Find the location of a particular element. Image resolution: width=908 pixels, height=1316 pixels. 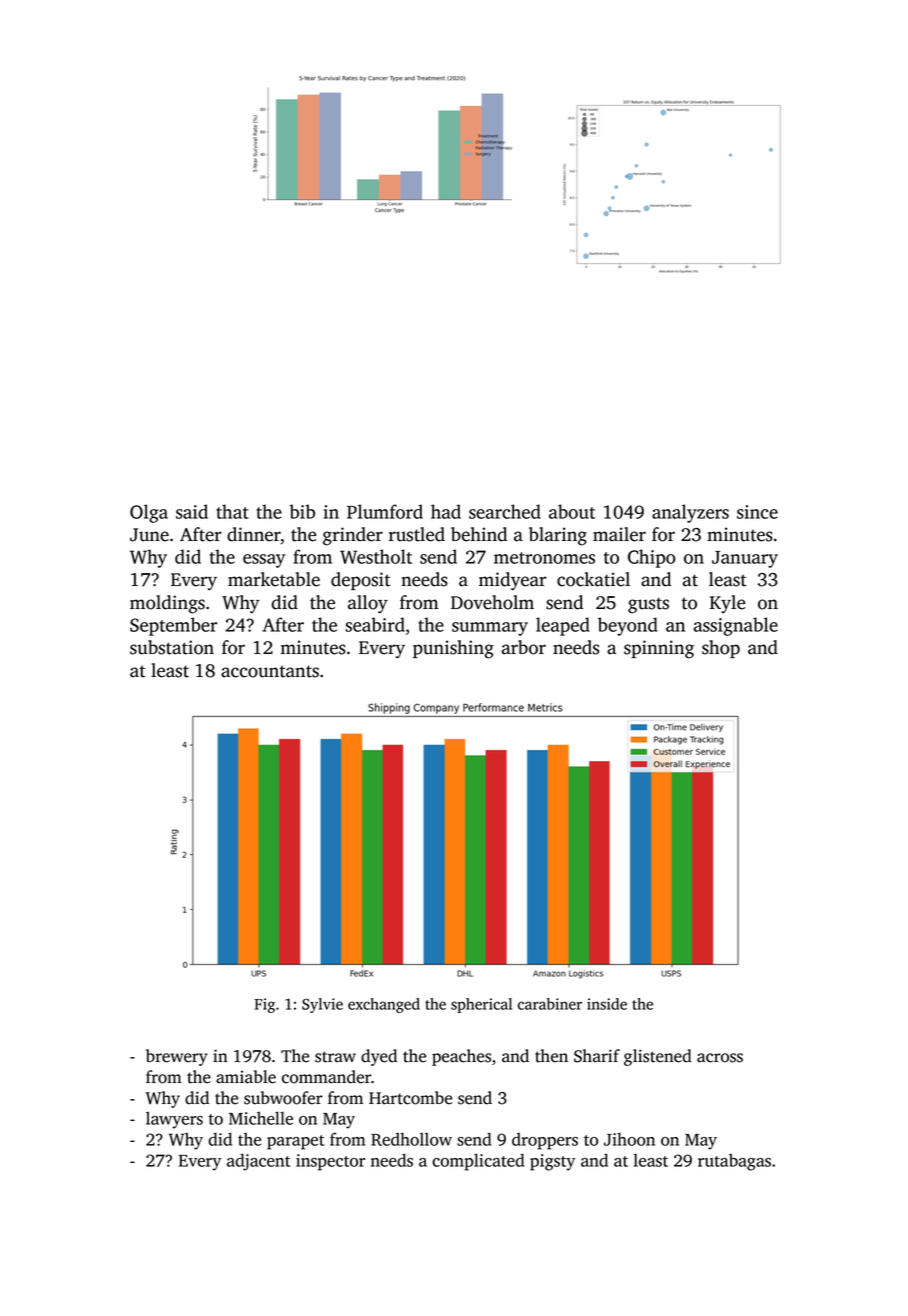

exchanged is located at coordinates (384, 1005).
